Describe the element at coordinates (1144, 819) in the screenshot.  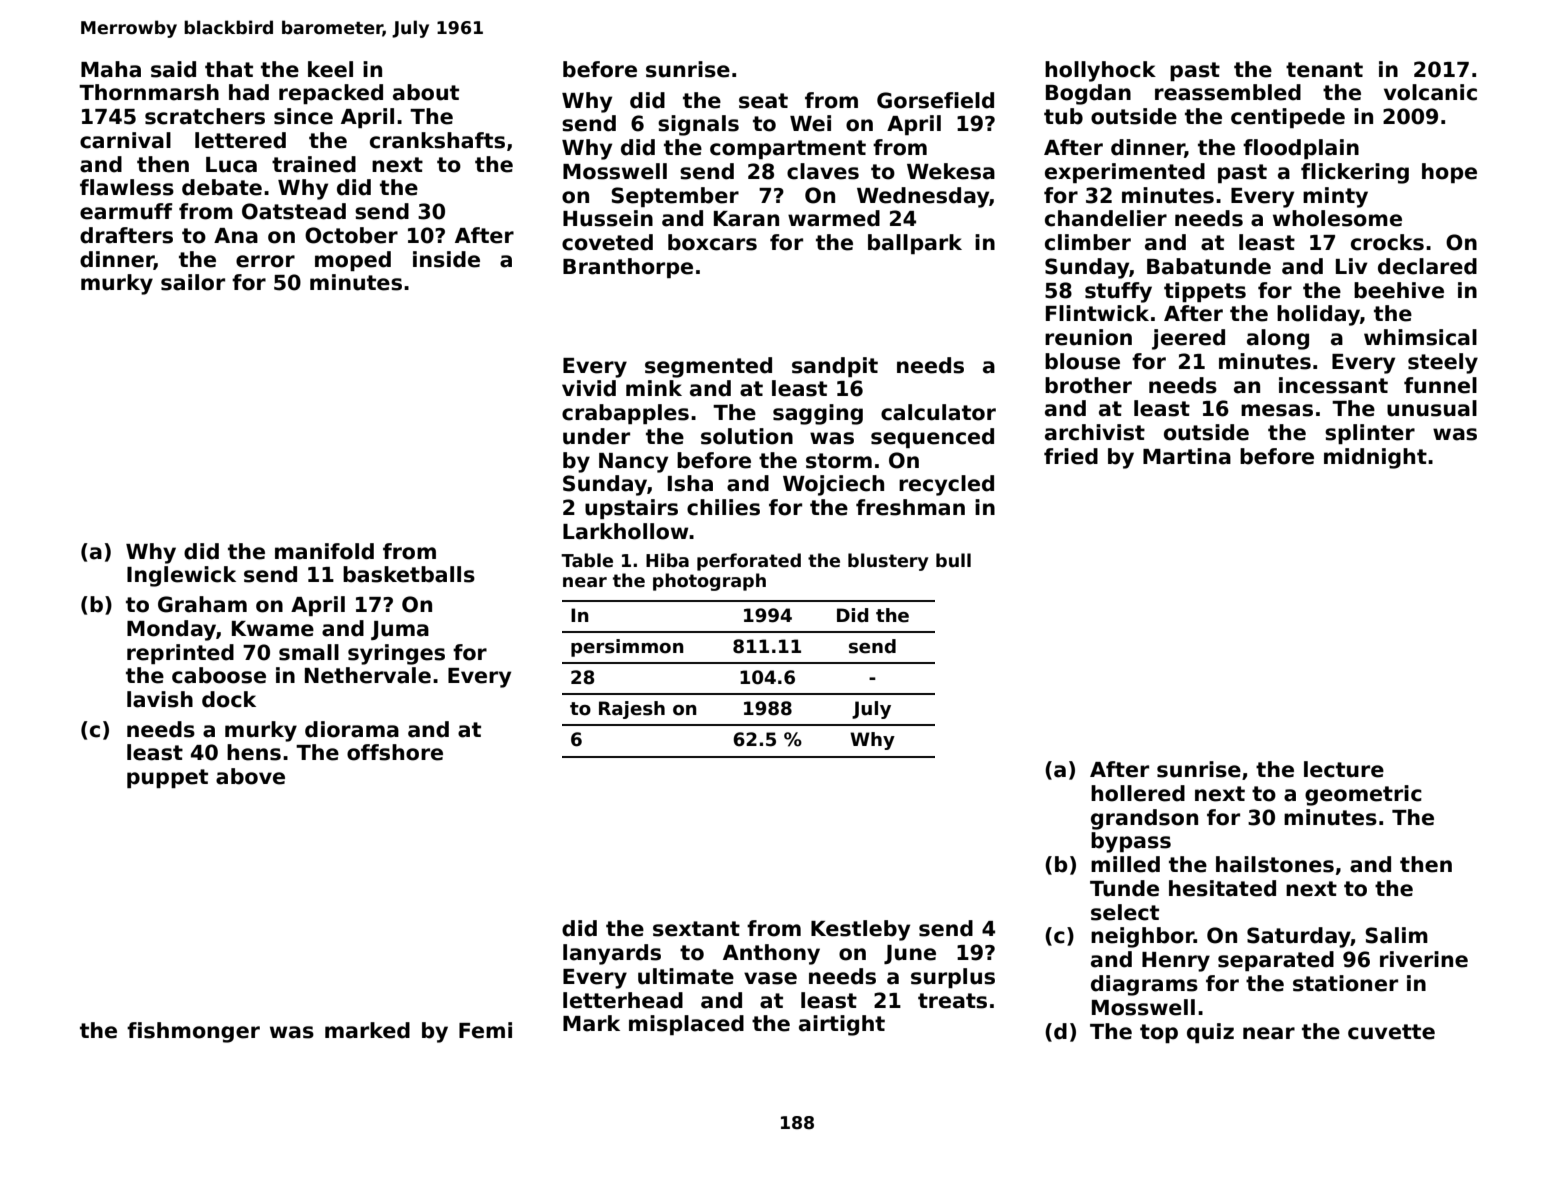
I see `grandson` at that location.
